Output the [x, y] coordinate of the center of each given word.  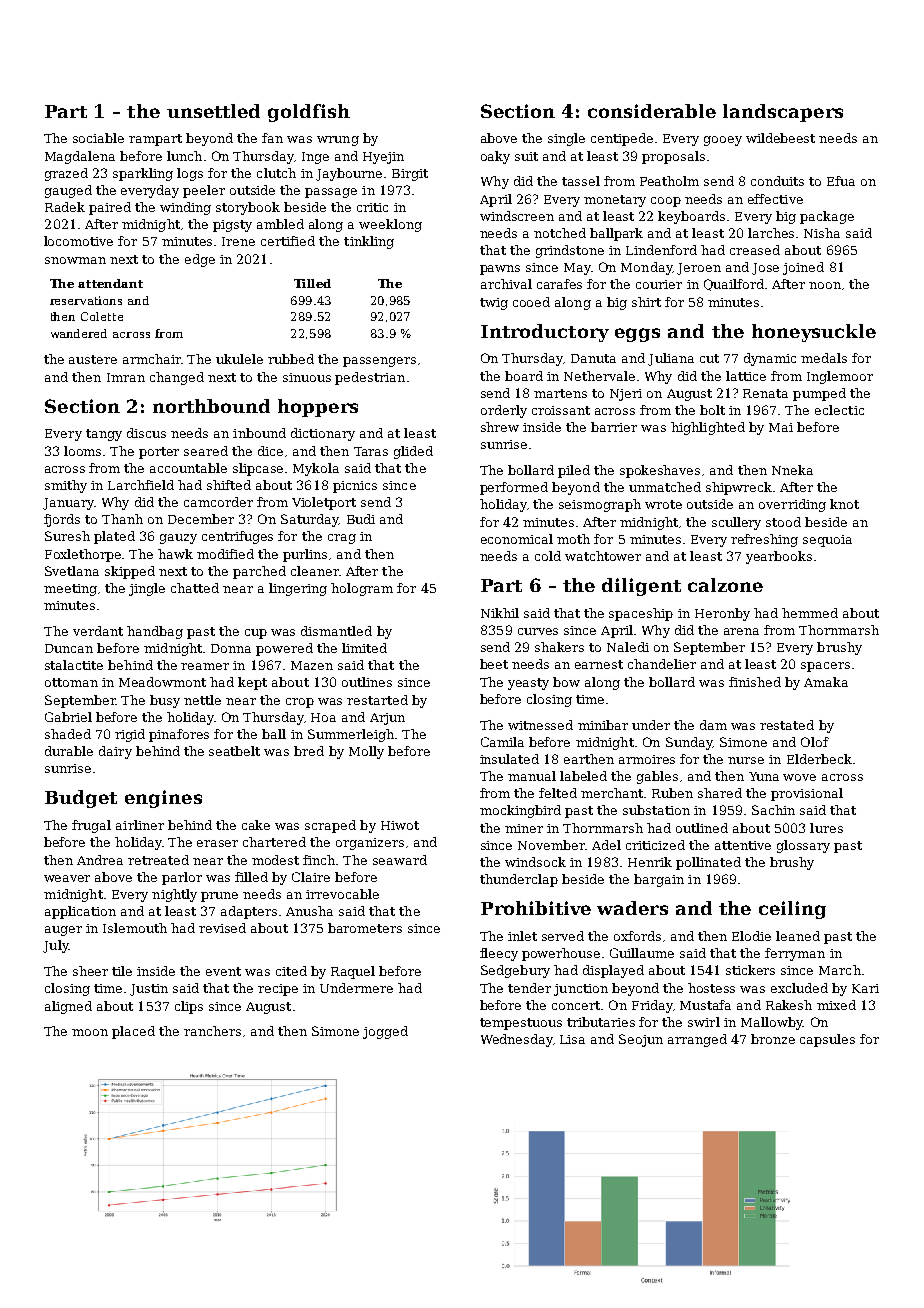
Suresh [67, 536]
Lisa [572, 1039]
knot [844, 504]
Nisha [822, 233]
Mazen [312, 665]
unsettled [213, 111]
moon [90, 1032]
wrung [338, 141]
